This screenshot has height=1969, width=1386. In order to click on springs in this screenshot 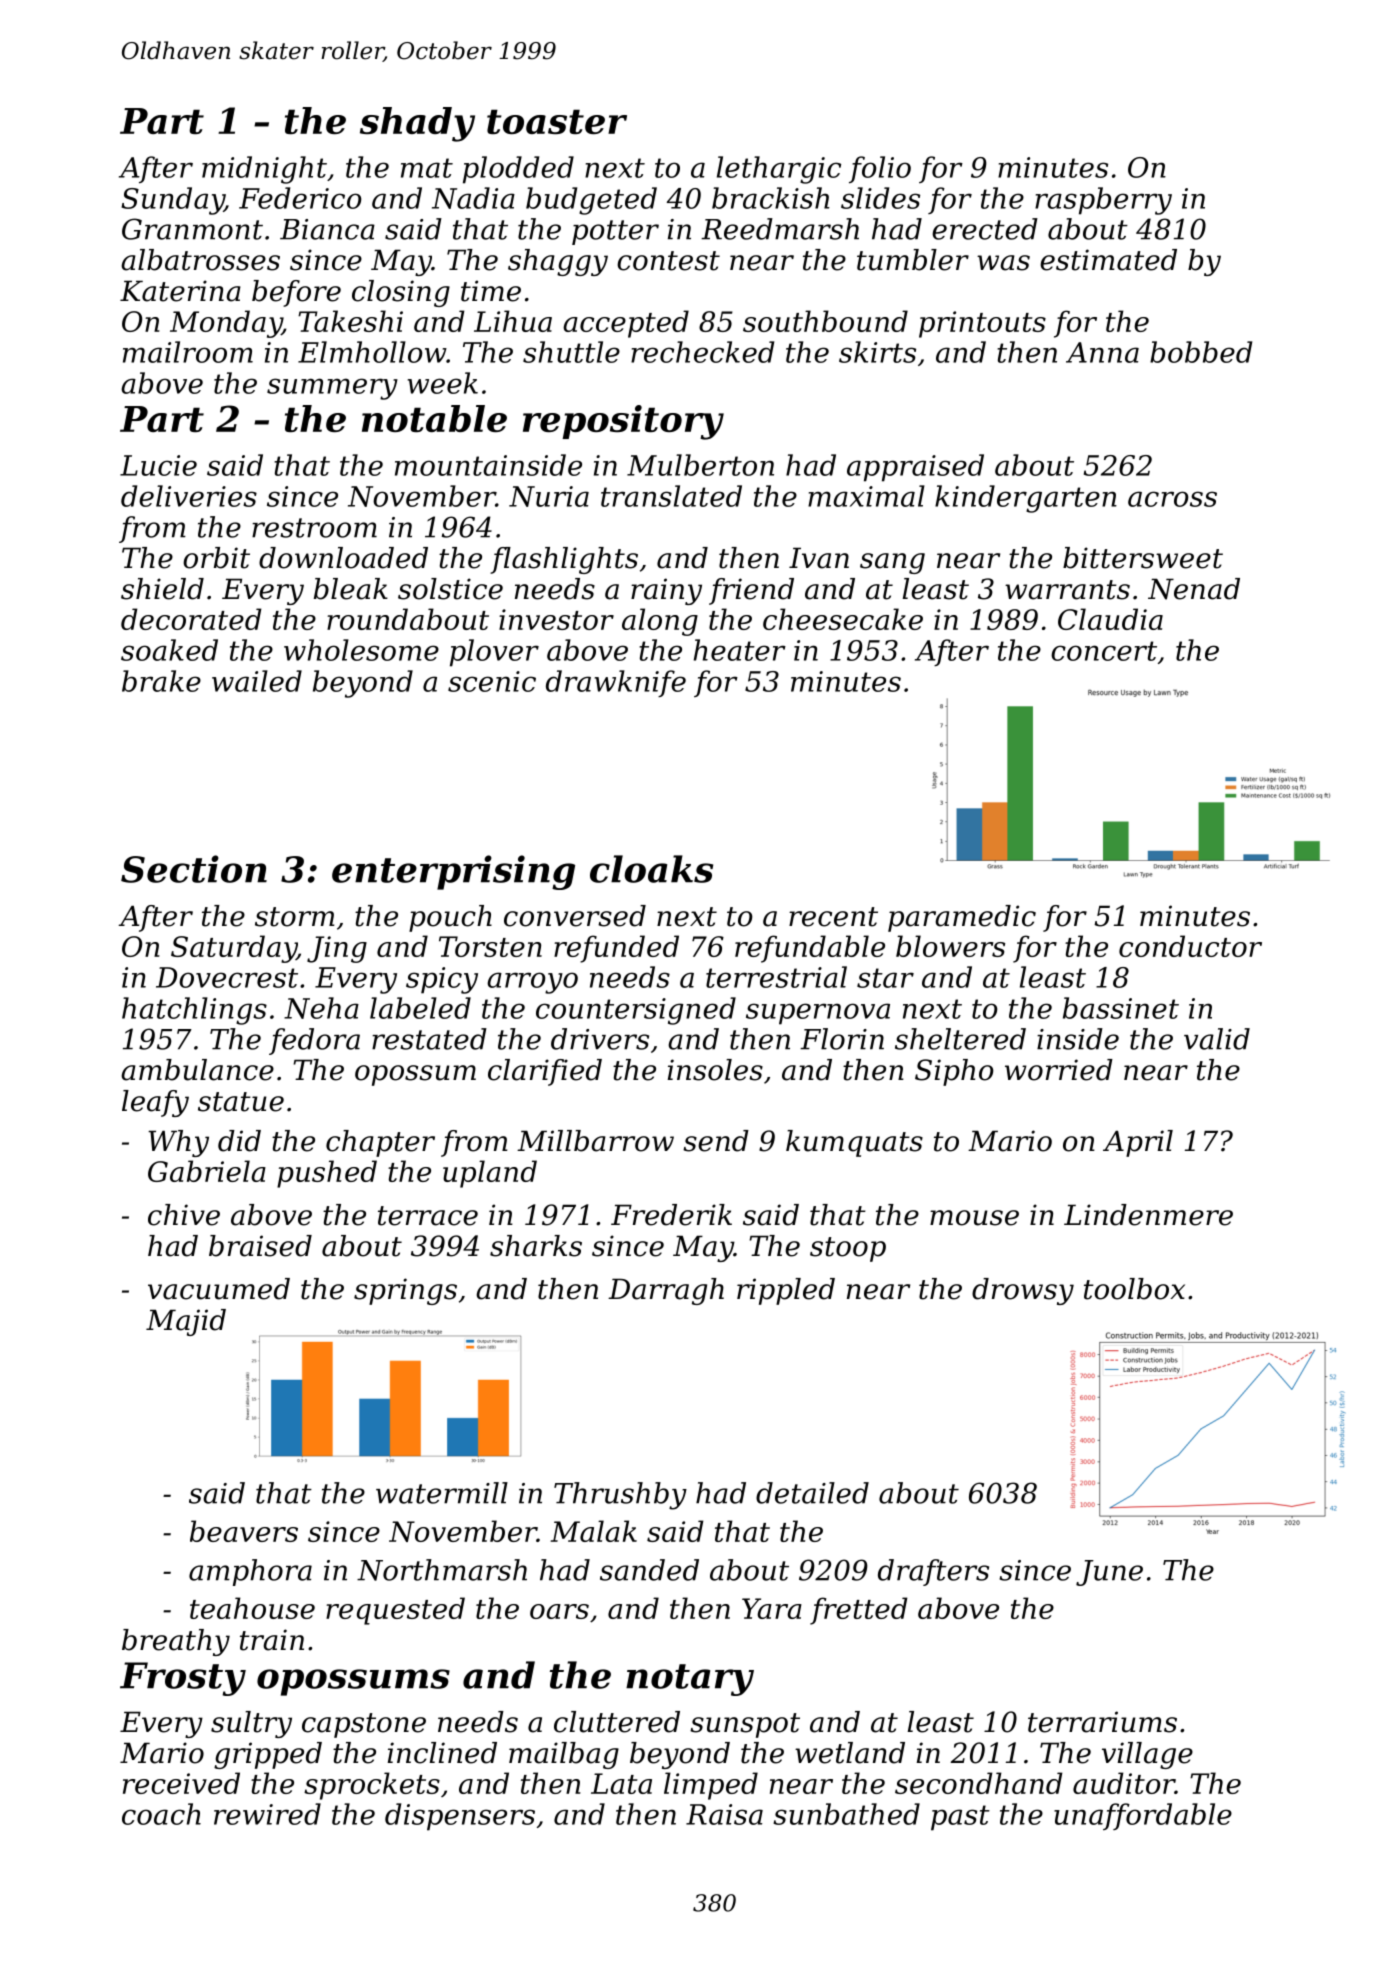, I will do `click(405, 1291)`.
